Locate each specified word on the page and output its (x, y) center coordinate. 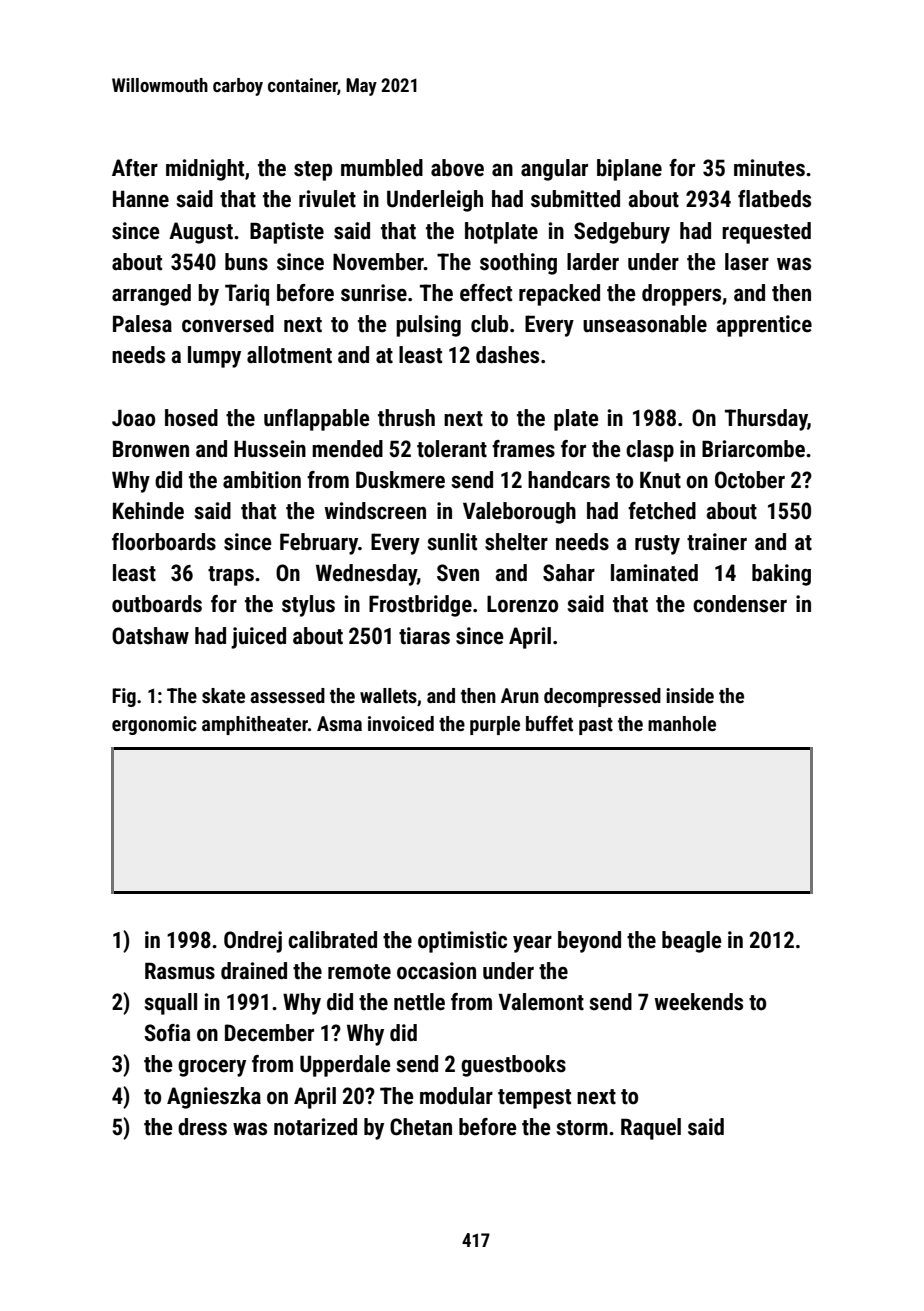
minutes (769, 168)
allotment (289, 355)
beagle (692, 942)
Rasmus (180, 971)
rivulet (327, 199)
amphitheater (255, 725)
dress (202, 1127)
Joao (133, 418)
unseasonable (645, 324)
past (596, 726)
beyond (589, 942)
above (457, 168)
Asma (339, 723)
